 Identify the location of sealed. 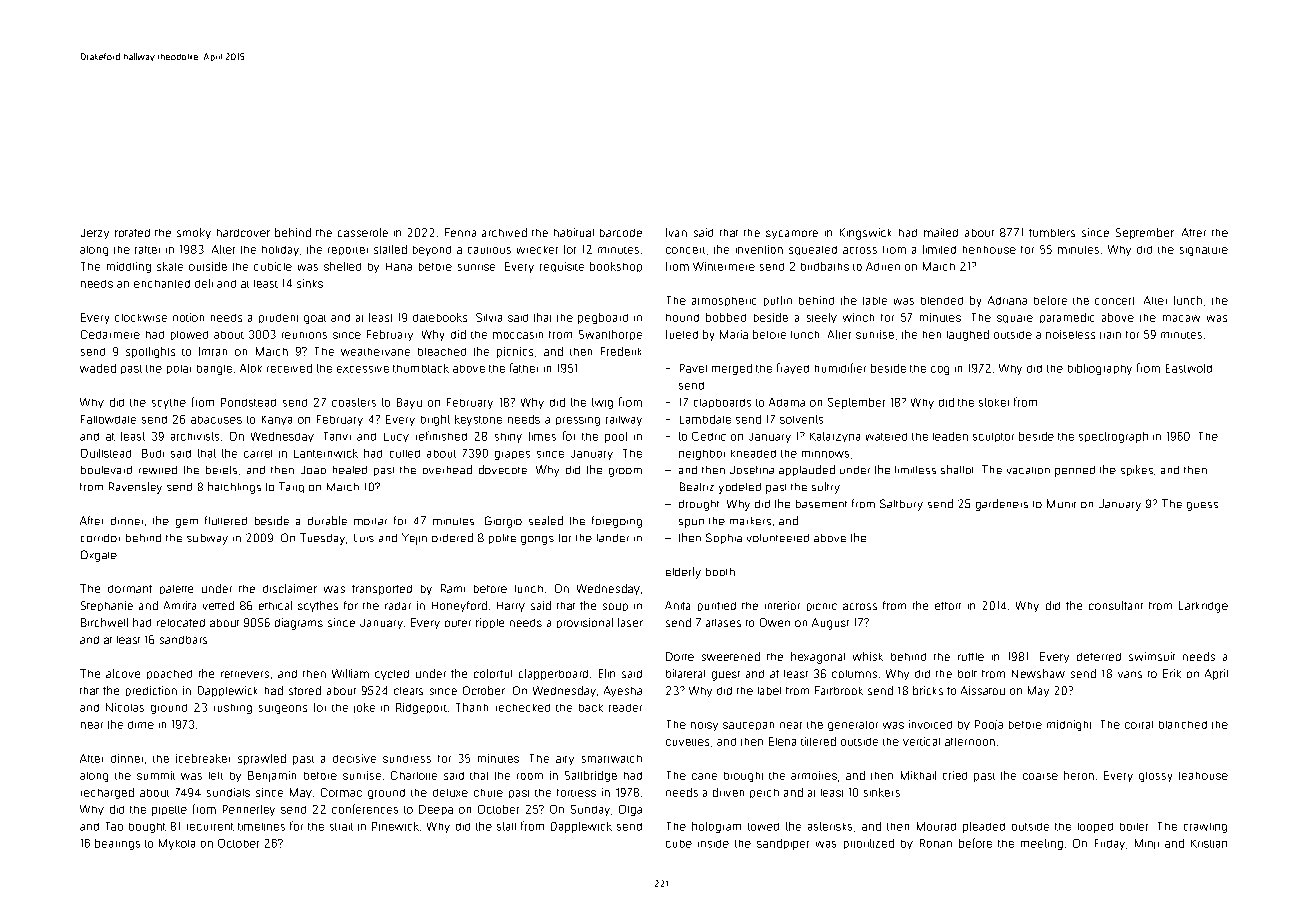
(546, 520).
